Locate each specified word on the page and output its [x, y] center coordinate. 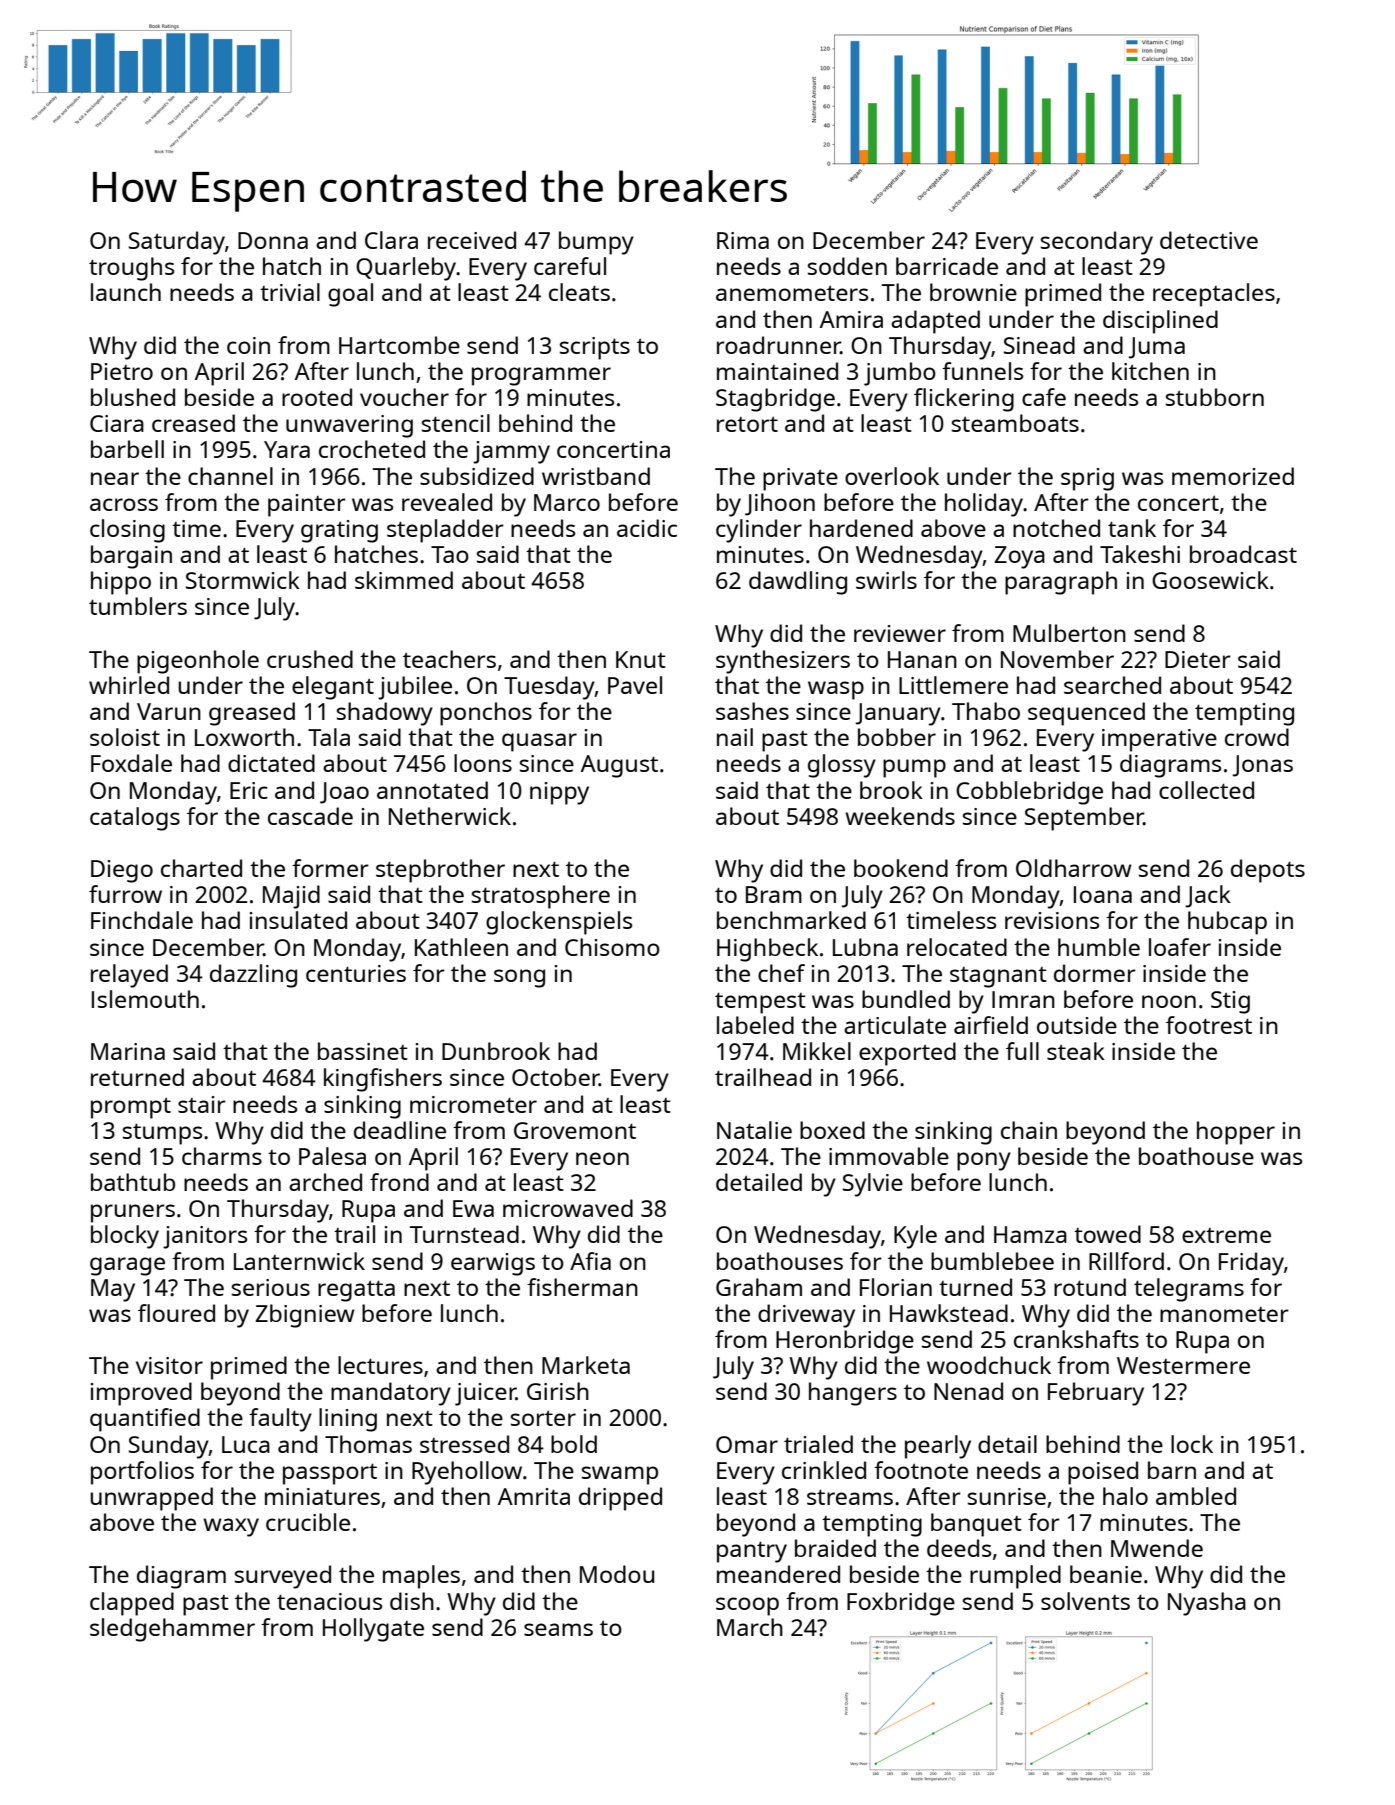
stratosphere [541, 897]
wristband [596, 476]
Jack [1208, 896]
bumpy [596, 243]
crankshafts [1076, 1339]
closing [127, 531]
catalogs [135, 819]
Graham [759, 1287]
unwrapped [151, 1499]
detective [1209, 240]
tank [1132, 528]
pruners [133, 1213]
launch [126, 292]
